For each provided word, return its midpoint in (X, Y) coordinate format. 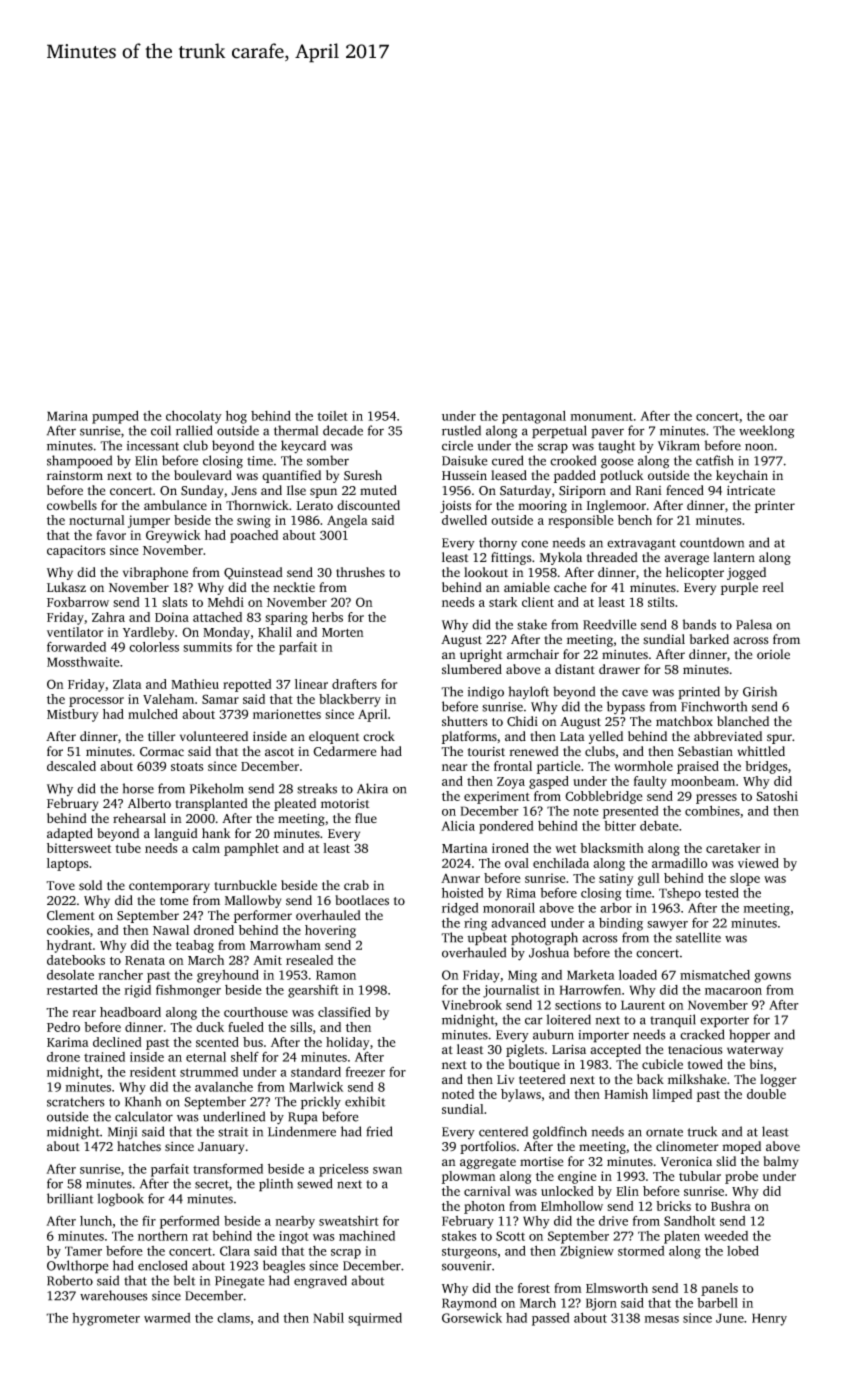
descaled (71, 766)
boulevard (203, 475)
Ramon (336, 975)
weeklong (767, 432)
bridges (766, 767)
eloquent (334, 737)
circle (457, 445)
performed (190, 1222)
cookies (68, 930)
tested (722, 893)
